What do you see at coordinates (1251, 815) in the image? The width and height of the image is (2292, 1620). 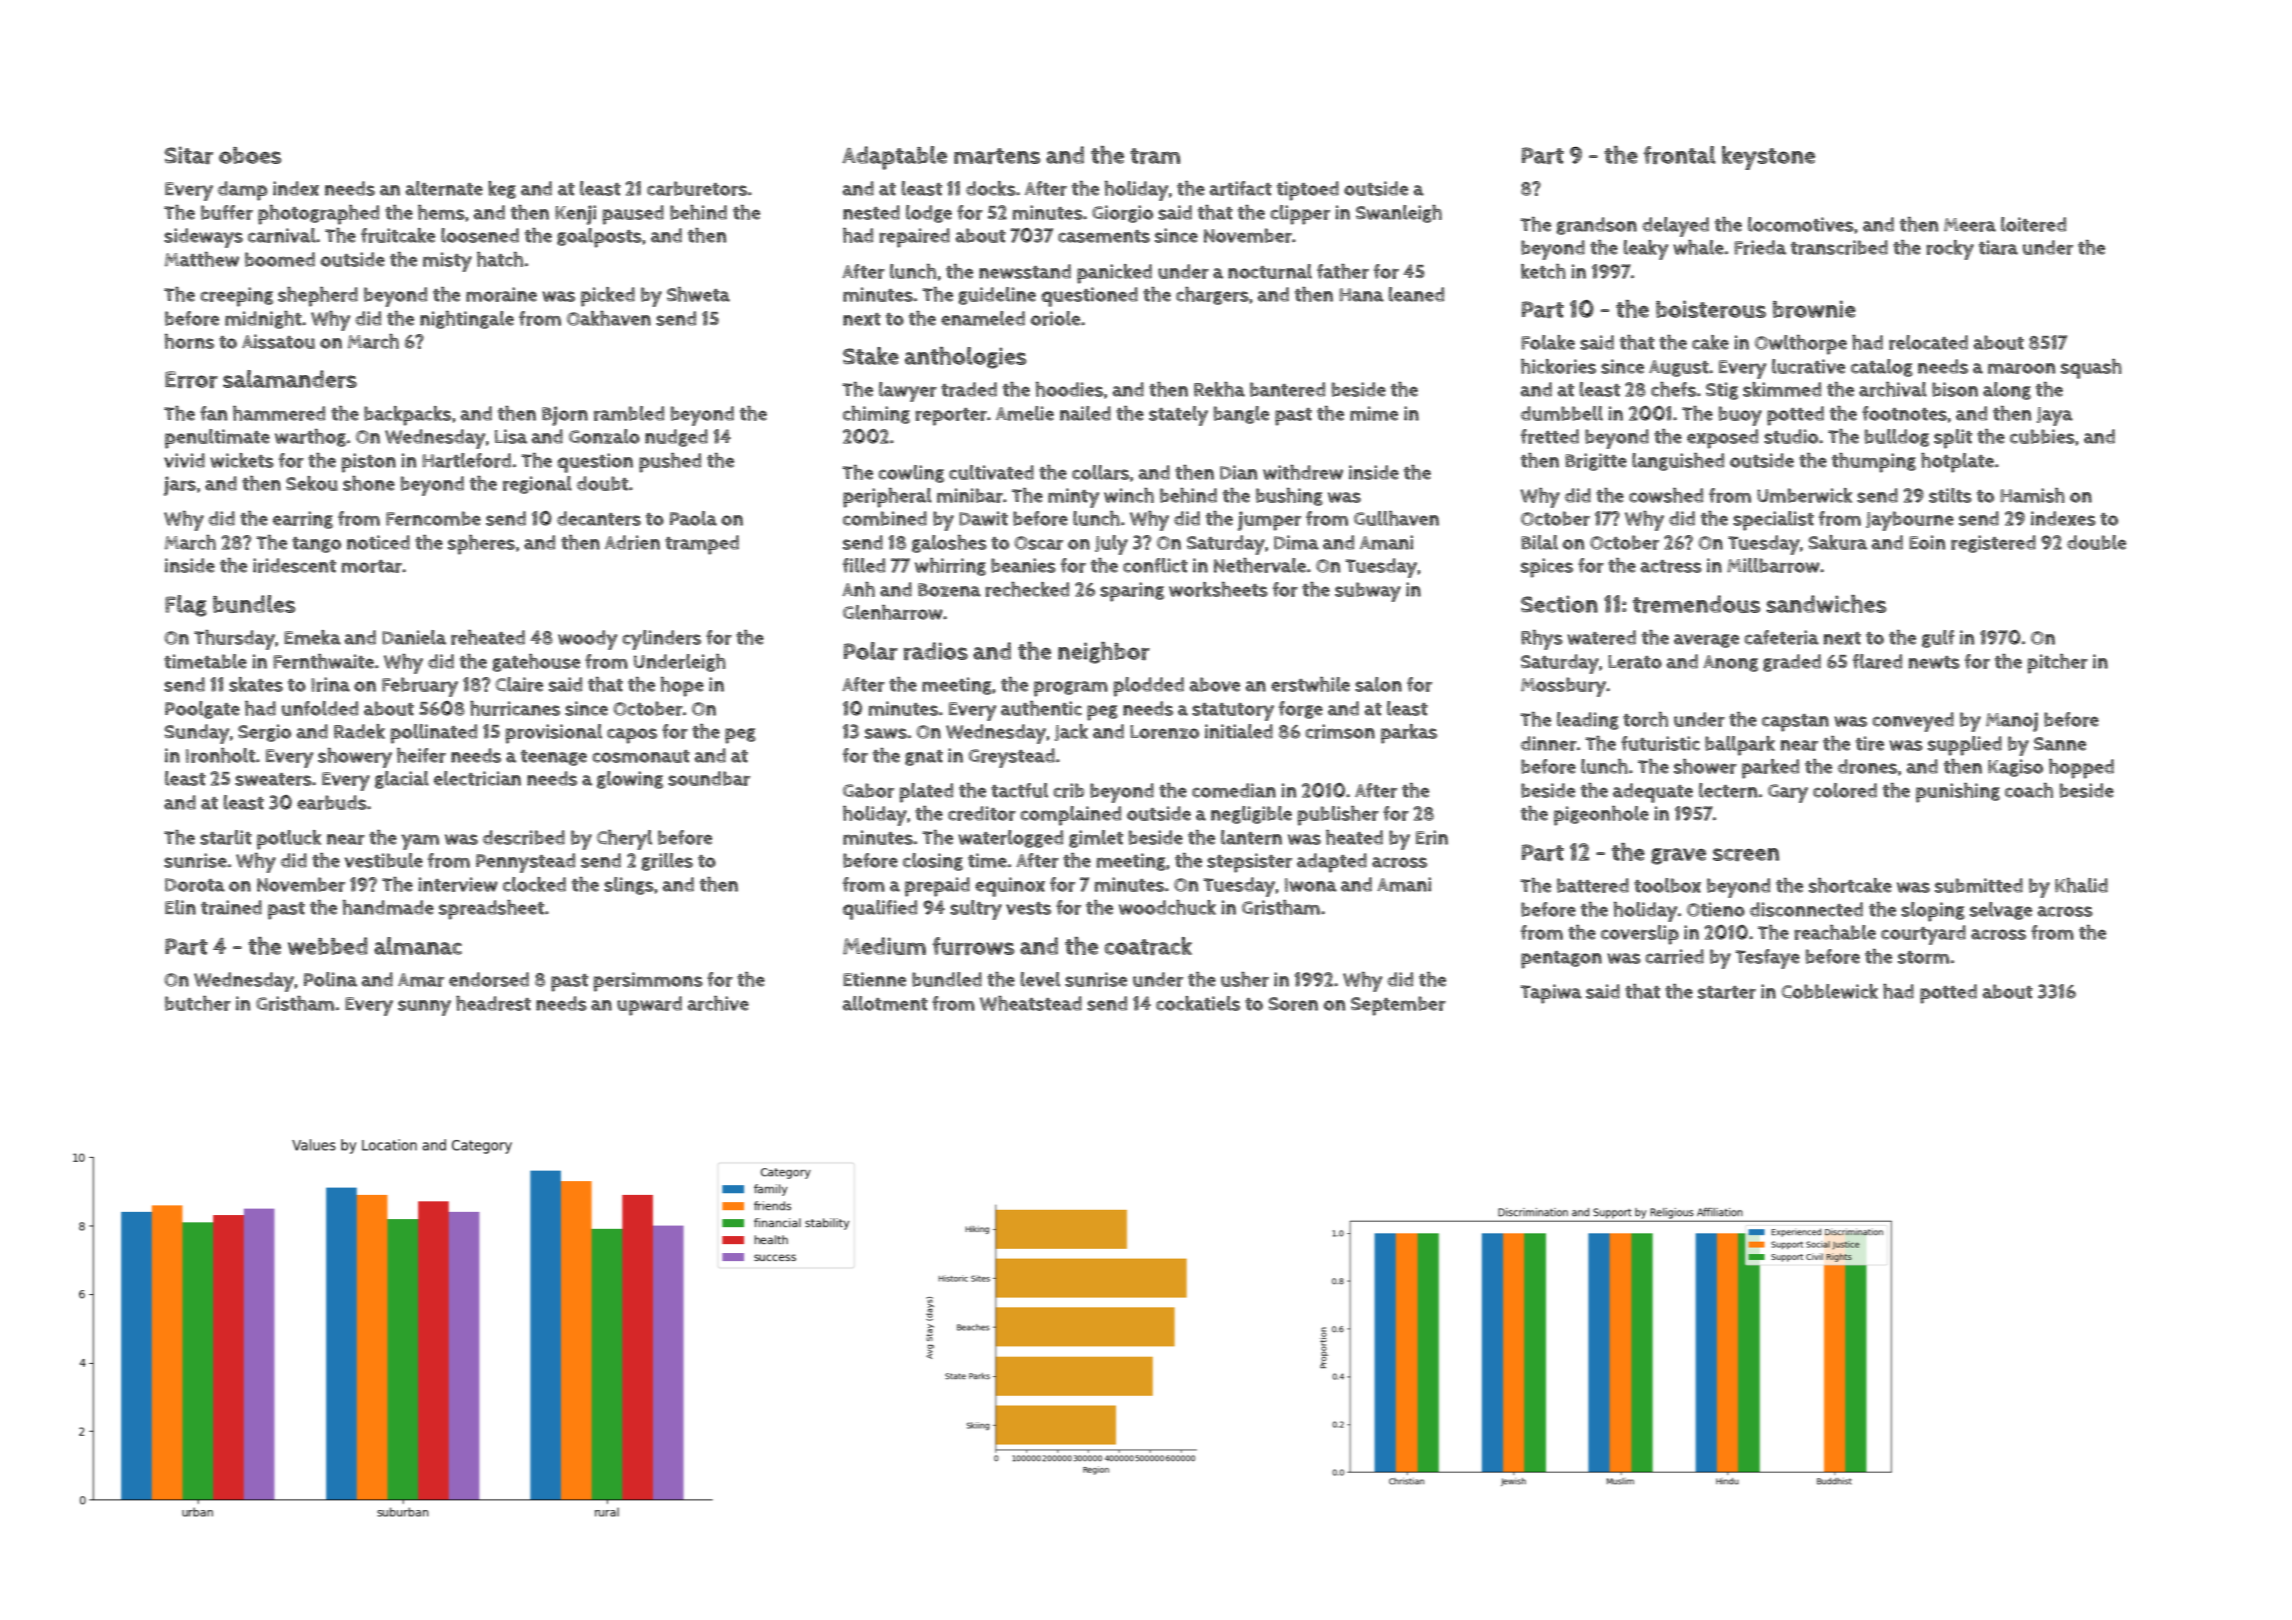 I see `negligible` at bounding box center [1251, 815].
